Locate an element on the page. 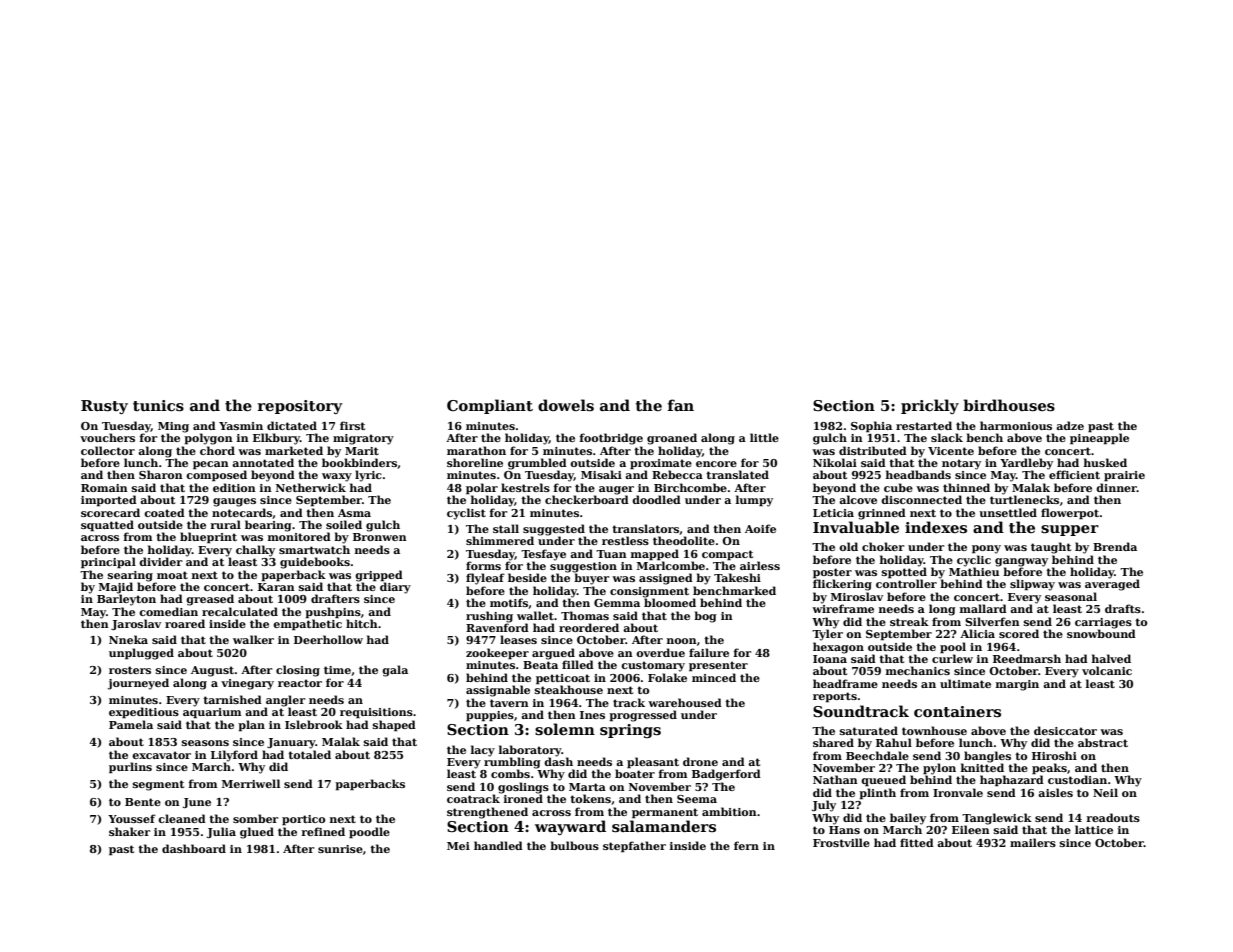 The image size is (1233, 952). Compliant is located at coordinates (490, 406).
